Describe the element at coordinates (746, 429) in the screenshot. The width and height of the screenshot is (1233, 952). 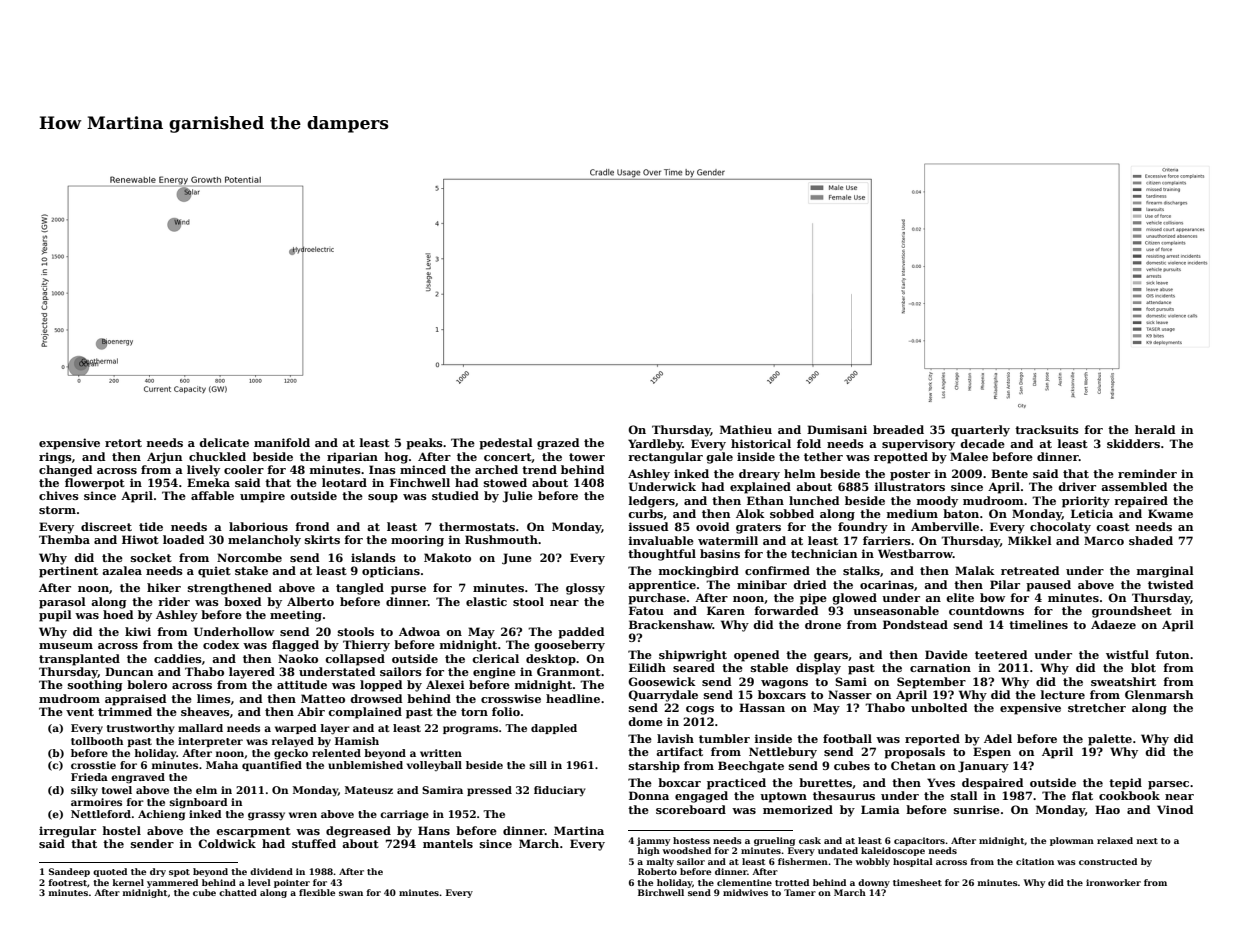
I see `Mathieu` at that location.
